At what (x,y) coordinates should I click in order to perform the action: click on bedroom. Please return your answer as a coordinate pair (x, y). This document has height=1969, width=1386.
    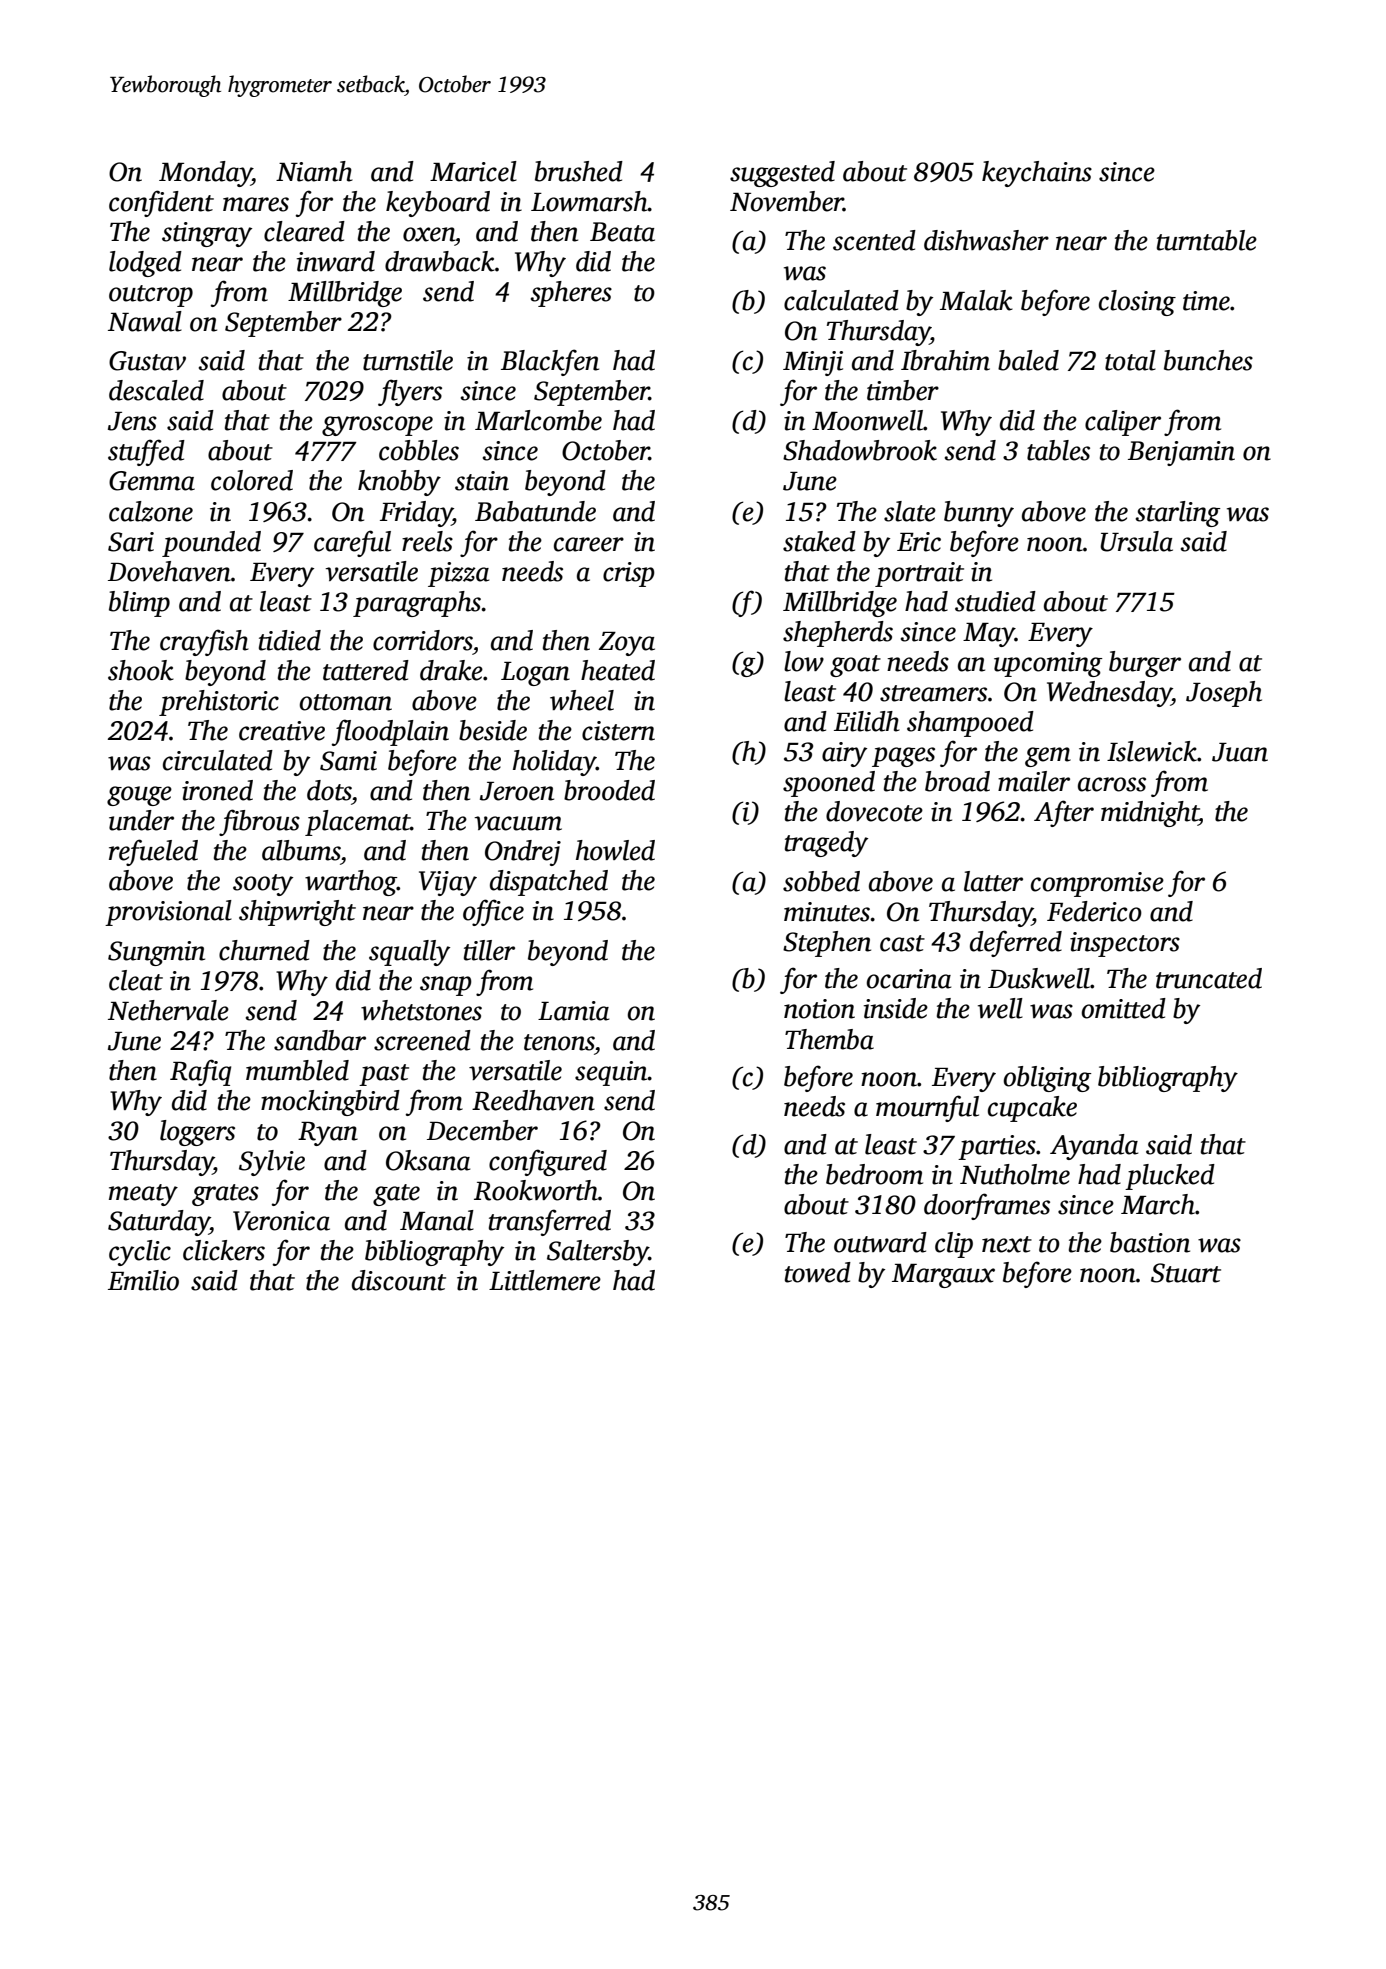
    Looking at the image, I should click on (874, 1174).
